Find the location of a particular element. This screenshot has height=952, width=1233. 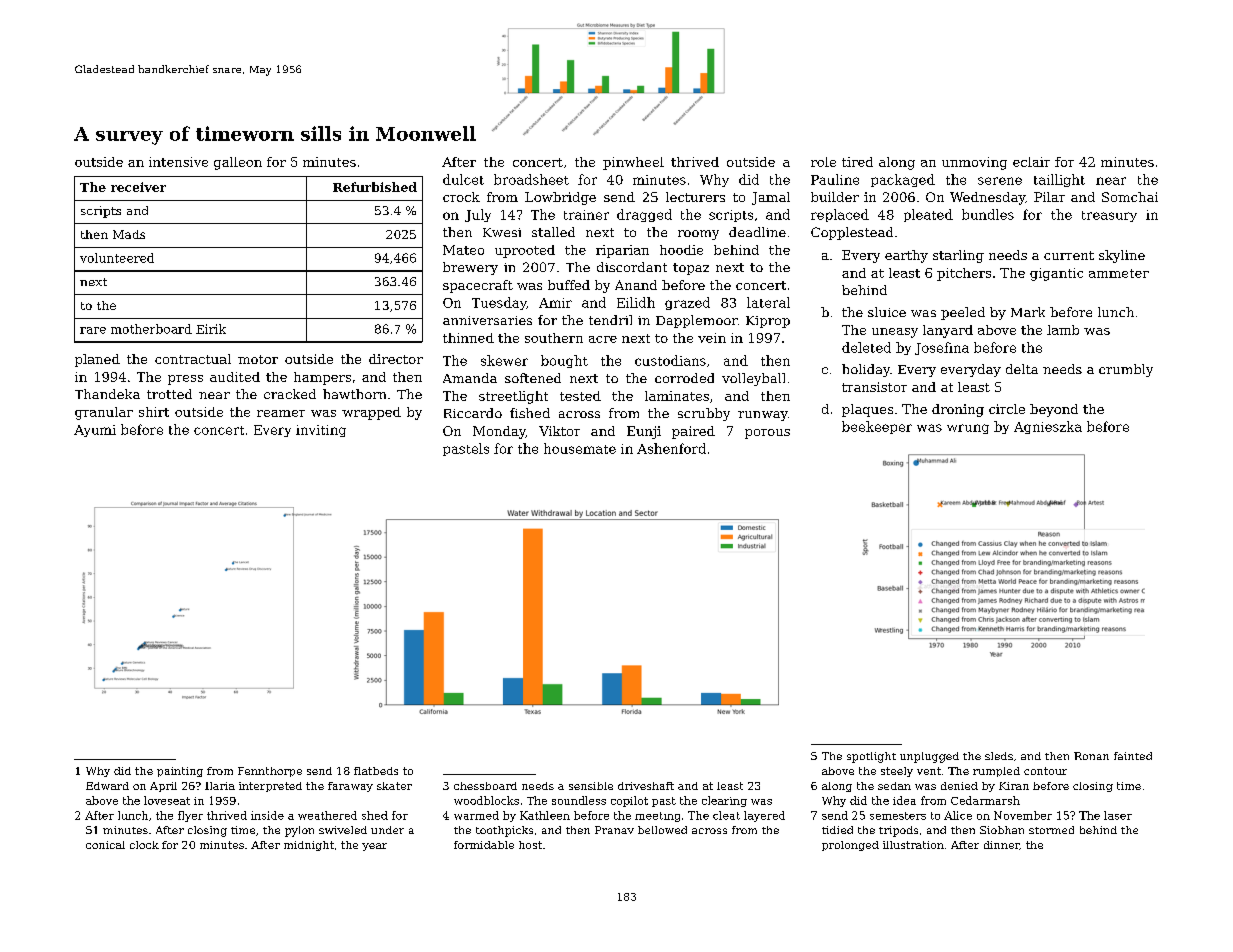

pitchers is located at coordinates (964, 274).
